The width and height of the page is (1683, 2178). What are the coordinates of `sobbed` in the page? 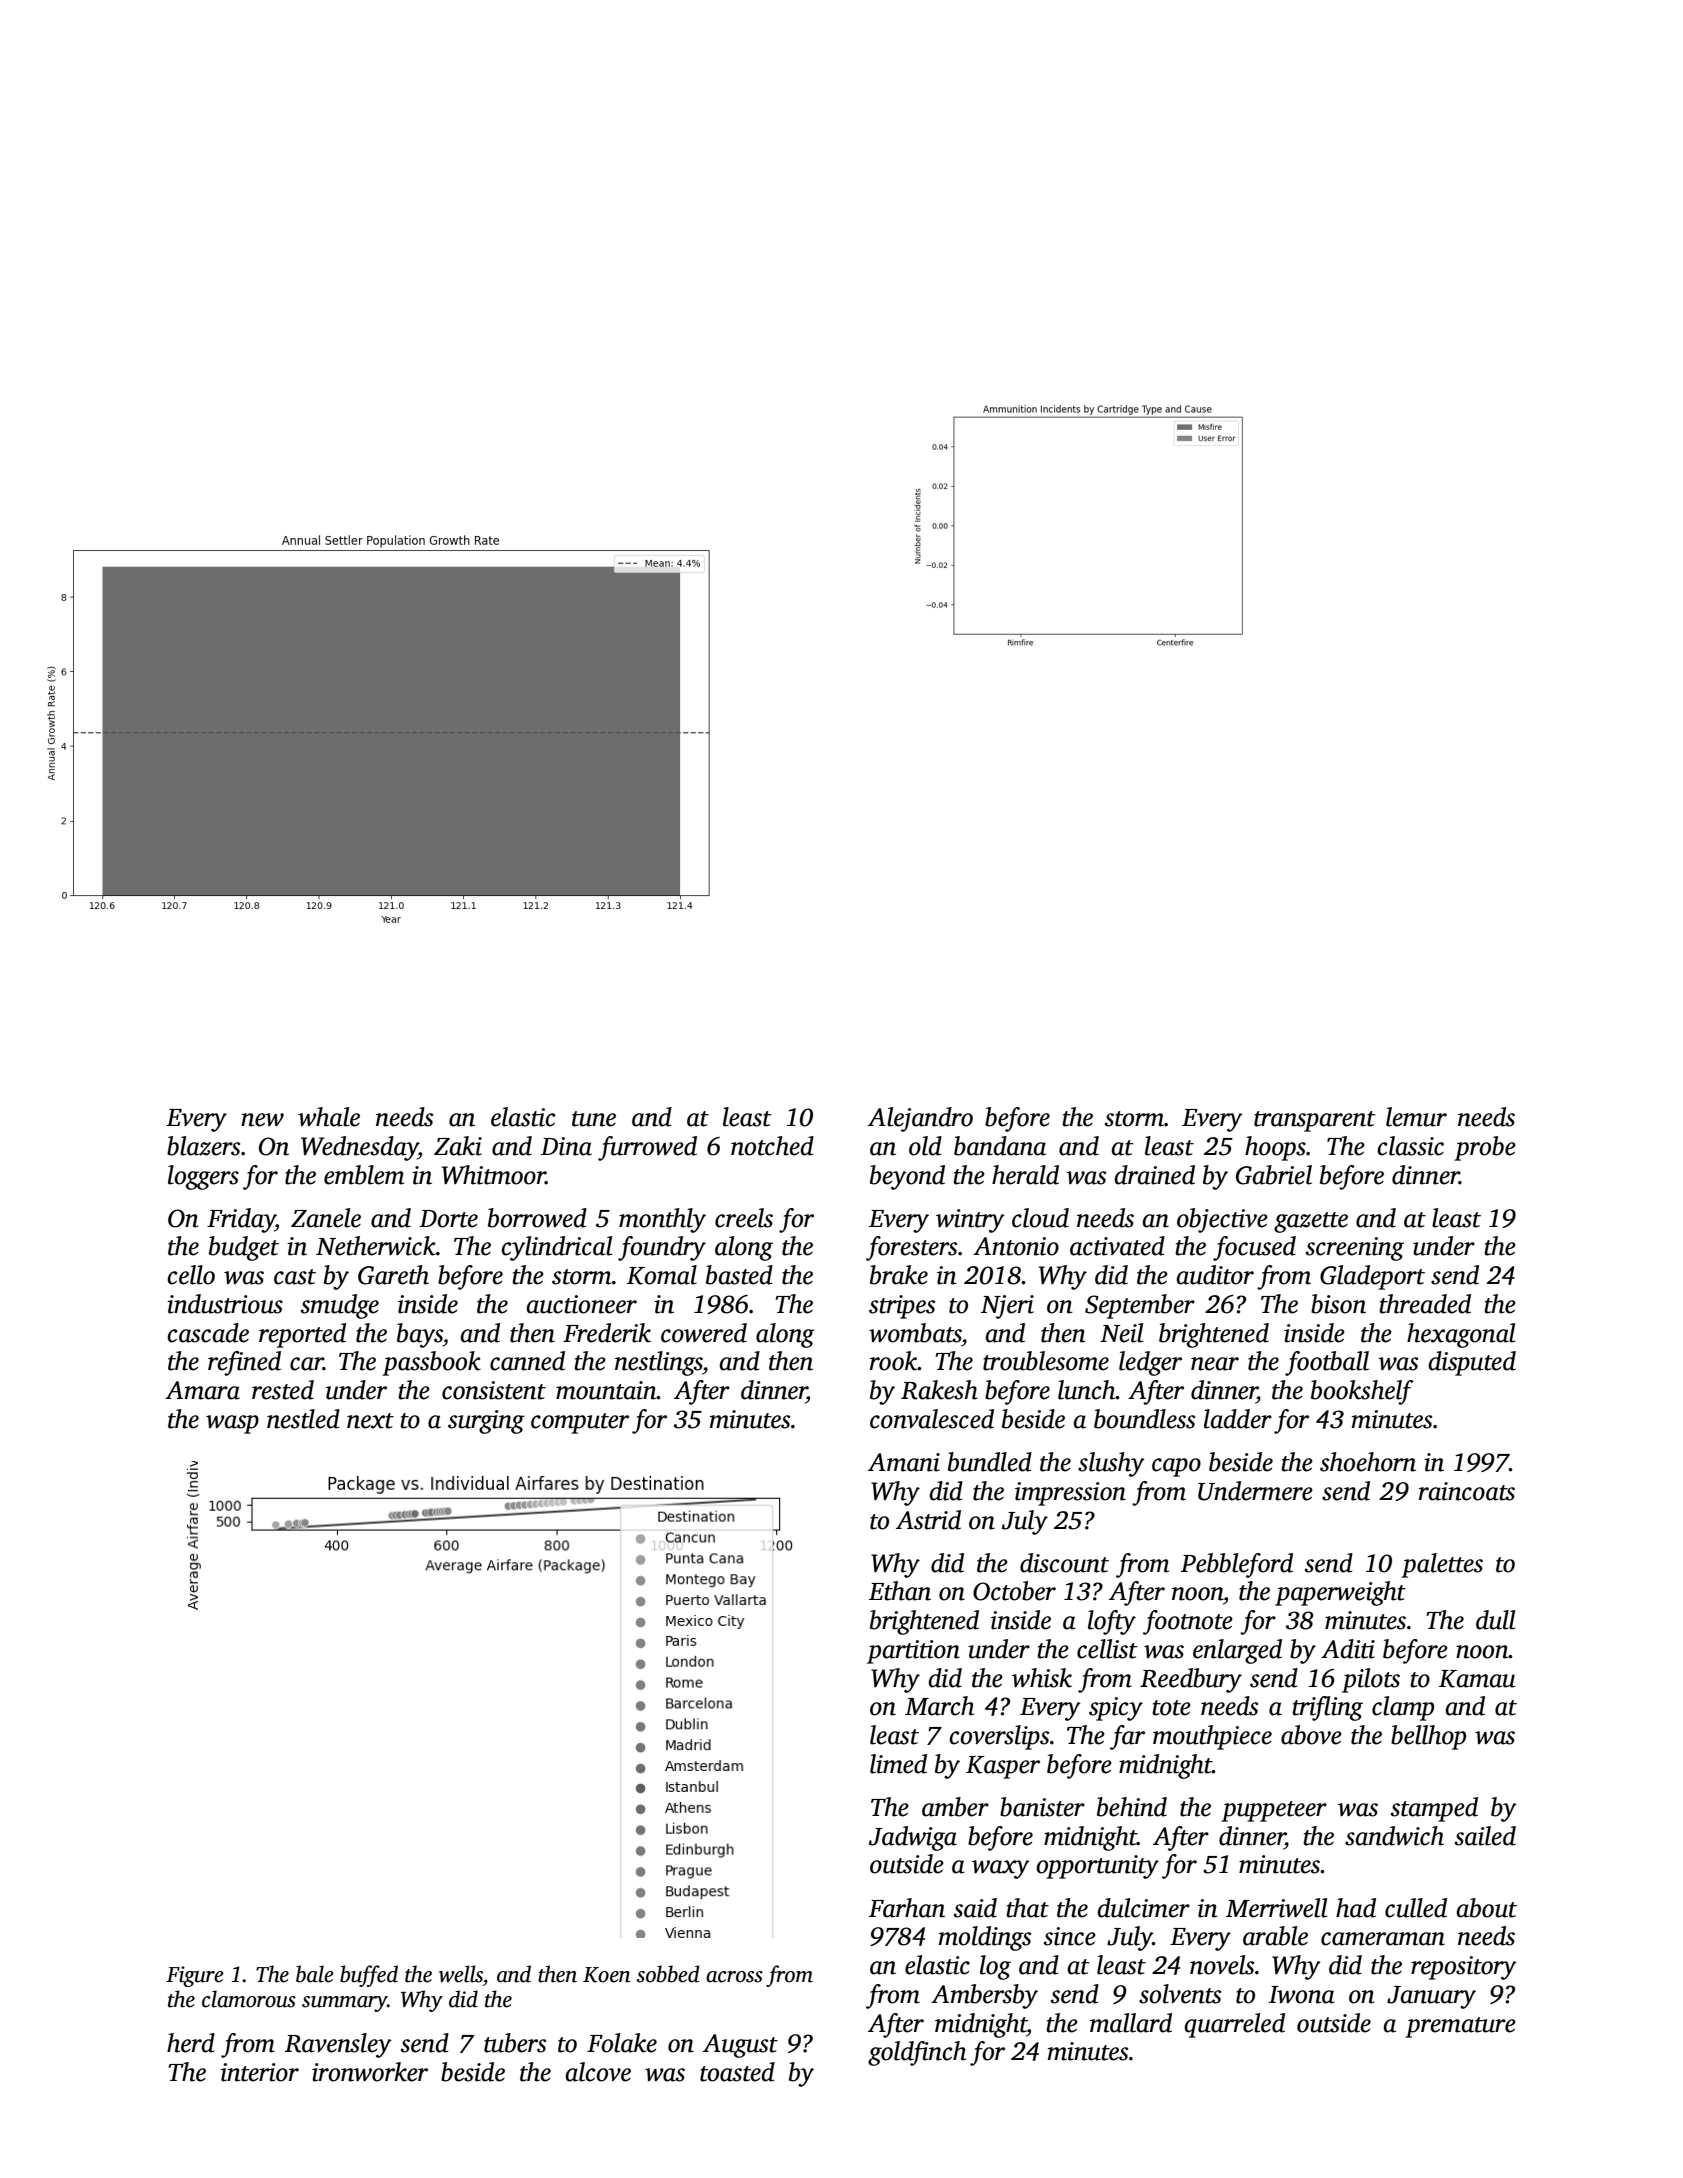 It's located at (668, 1974).
